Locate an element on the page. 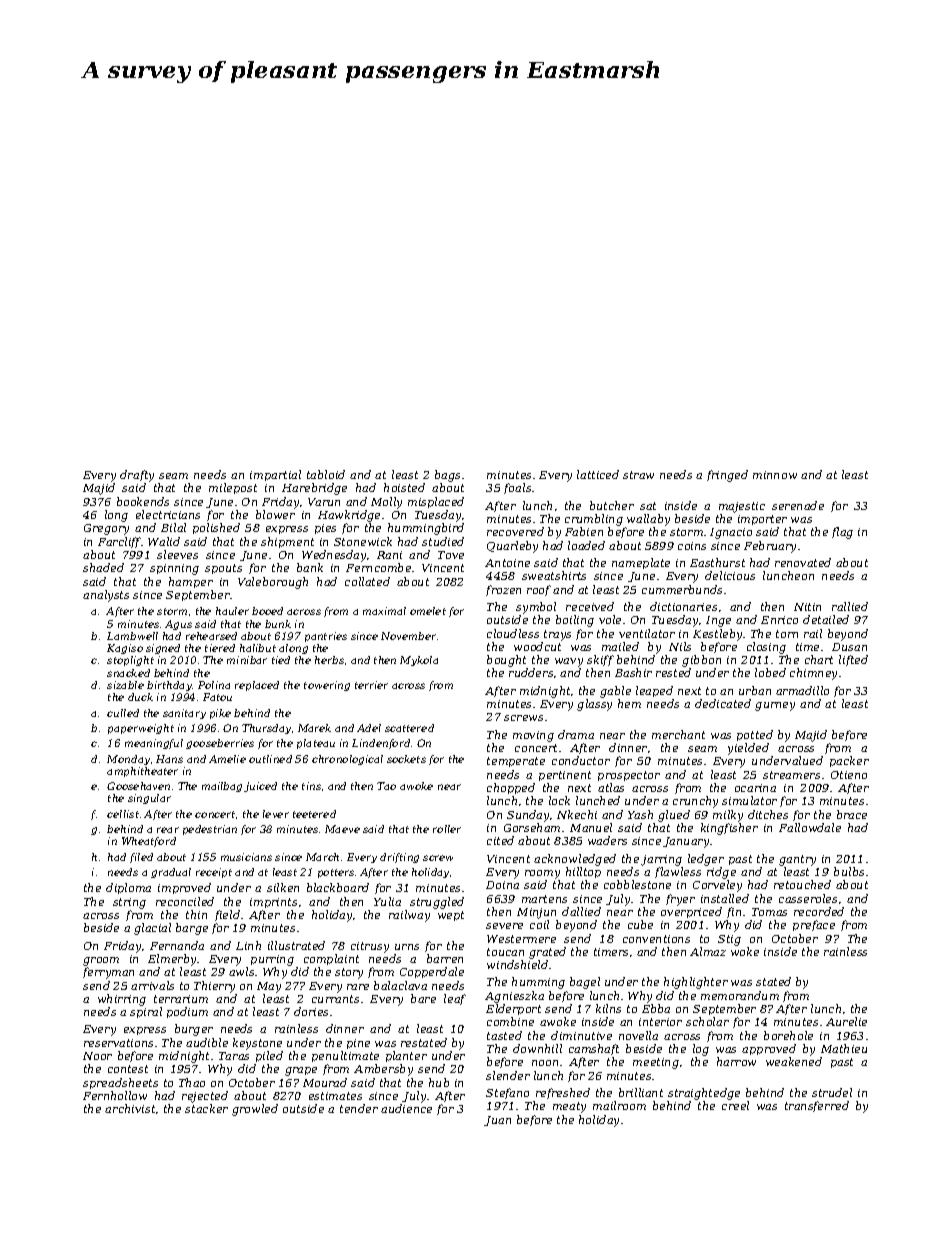  serenade is located at coordinates (798, 505).
